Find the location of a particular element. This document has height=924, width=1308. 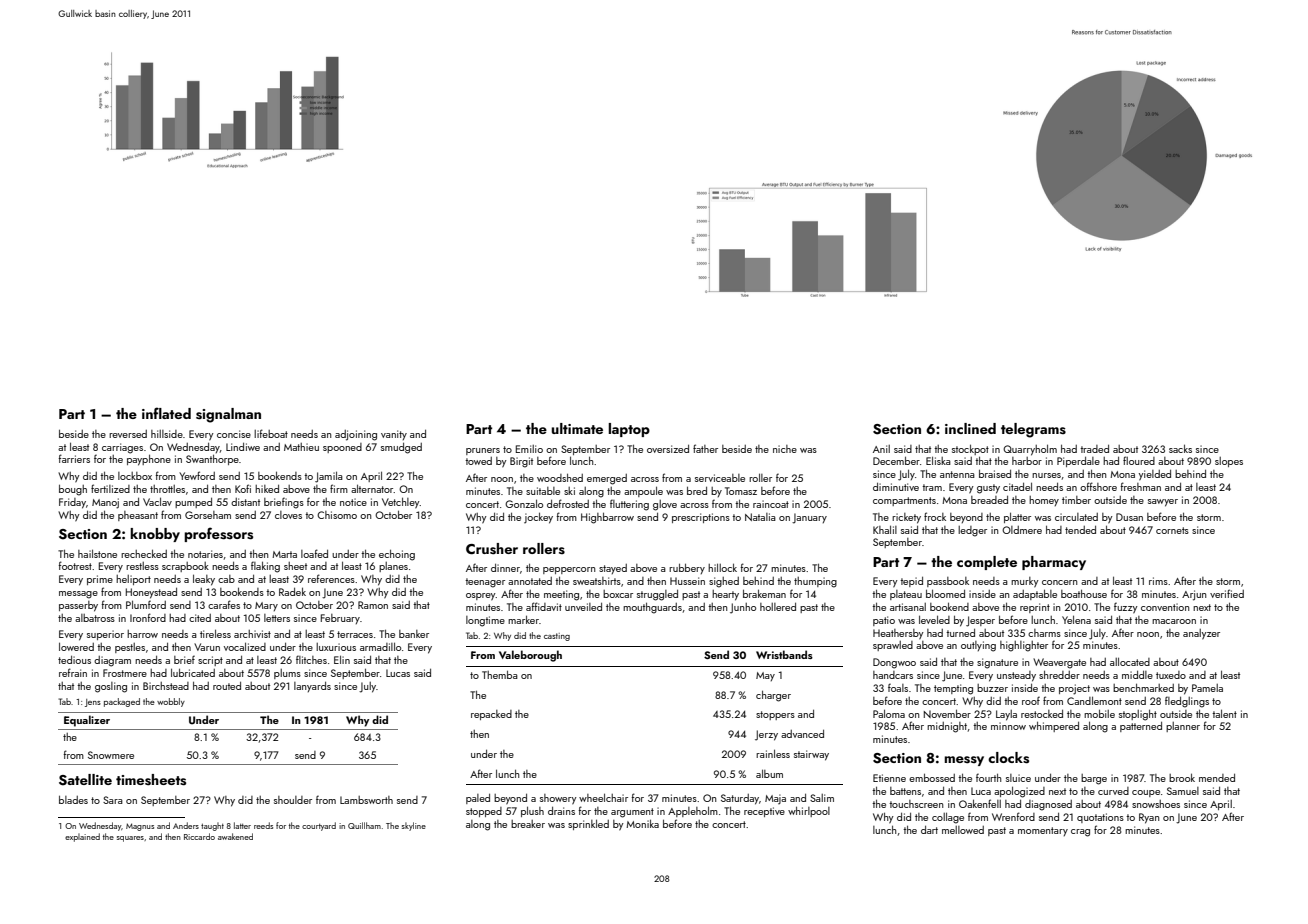

sacks is located at coordinates (1180, 448).
